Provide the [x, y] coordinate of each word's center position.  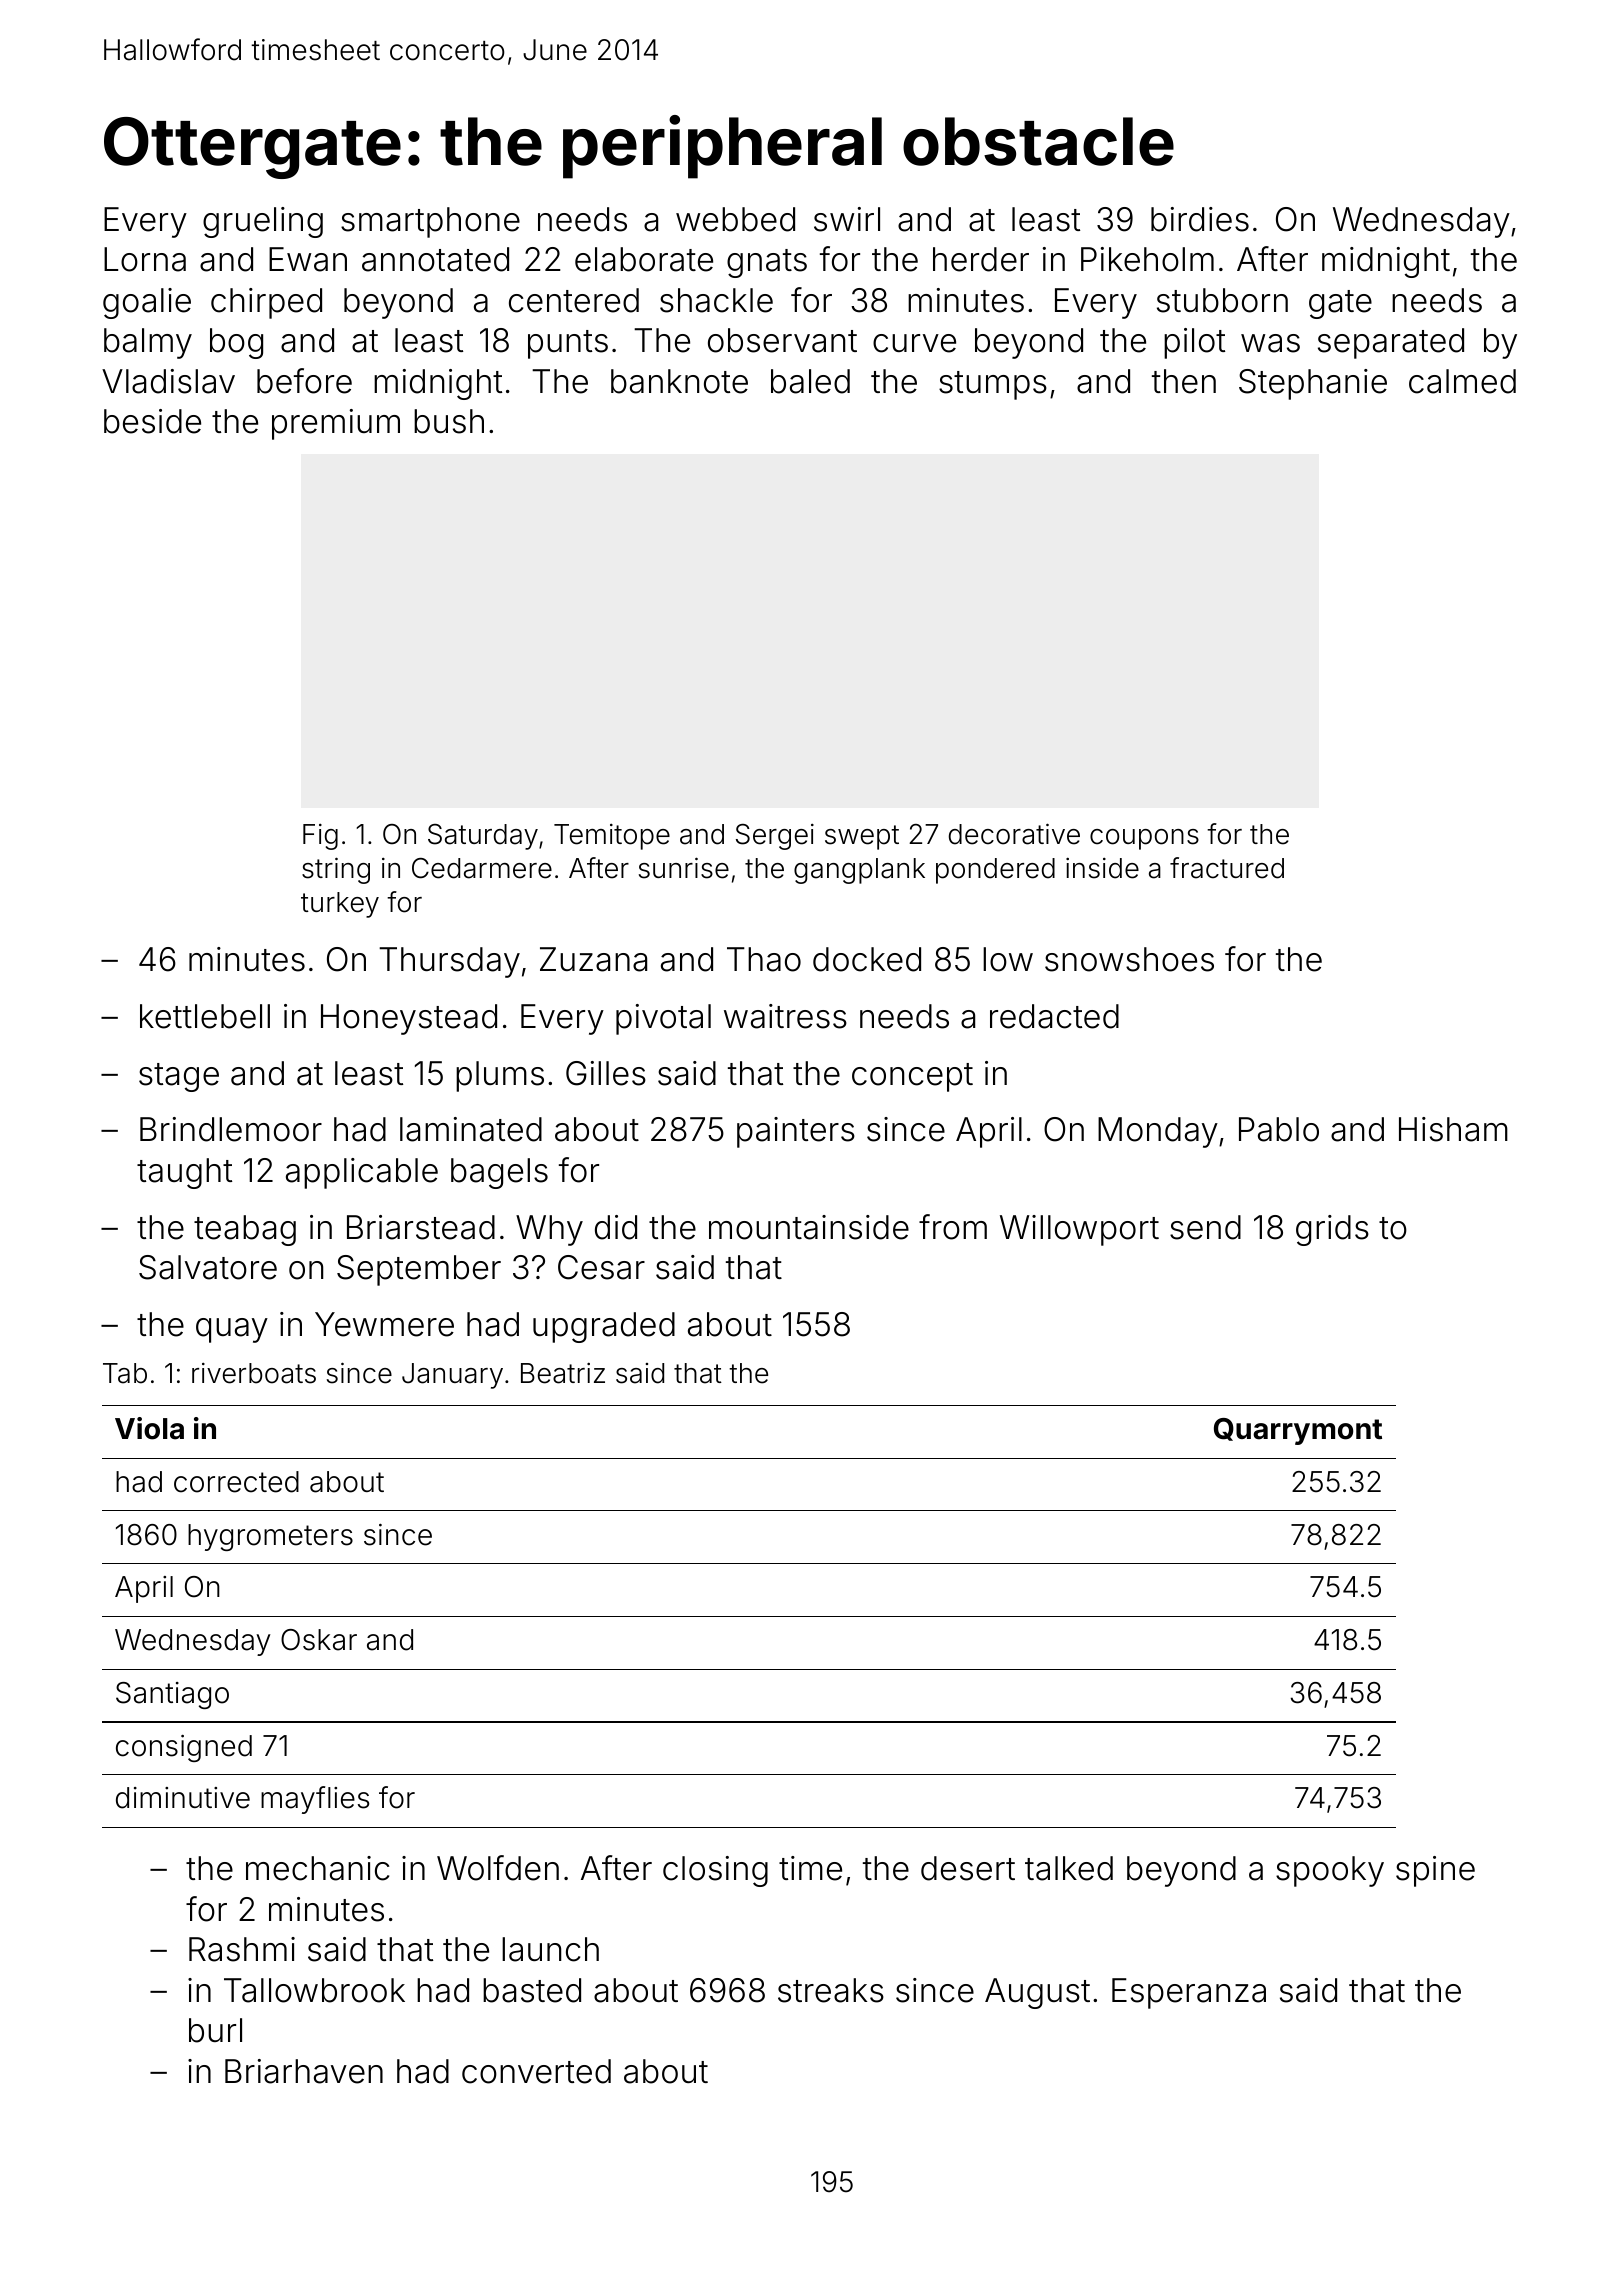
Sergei [775, 837]
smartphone [430, 222]
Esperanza [1189, 1993]
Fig [320, 837]
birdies [1200, 219]
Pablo [1279, 1129]
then [1184, 381]
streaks [831, 1990]
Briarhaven [304, 2071]
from [953, 1227]
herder [981, 259]
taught [184, 1173]
